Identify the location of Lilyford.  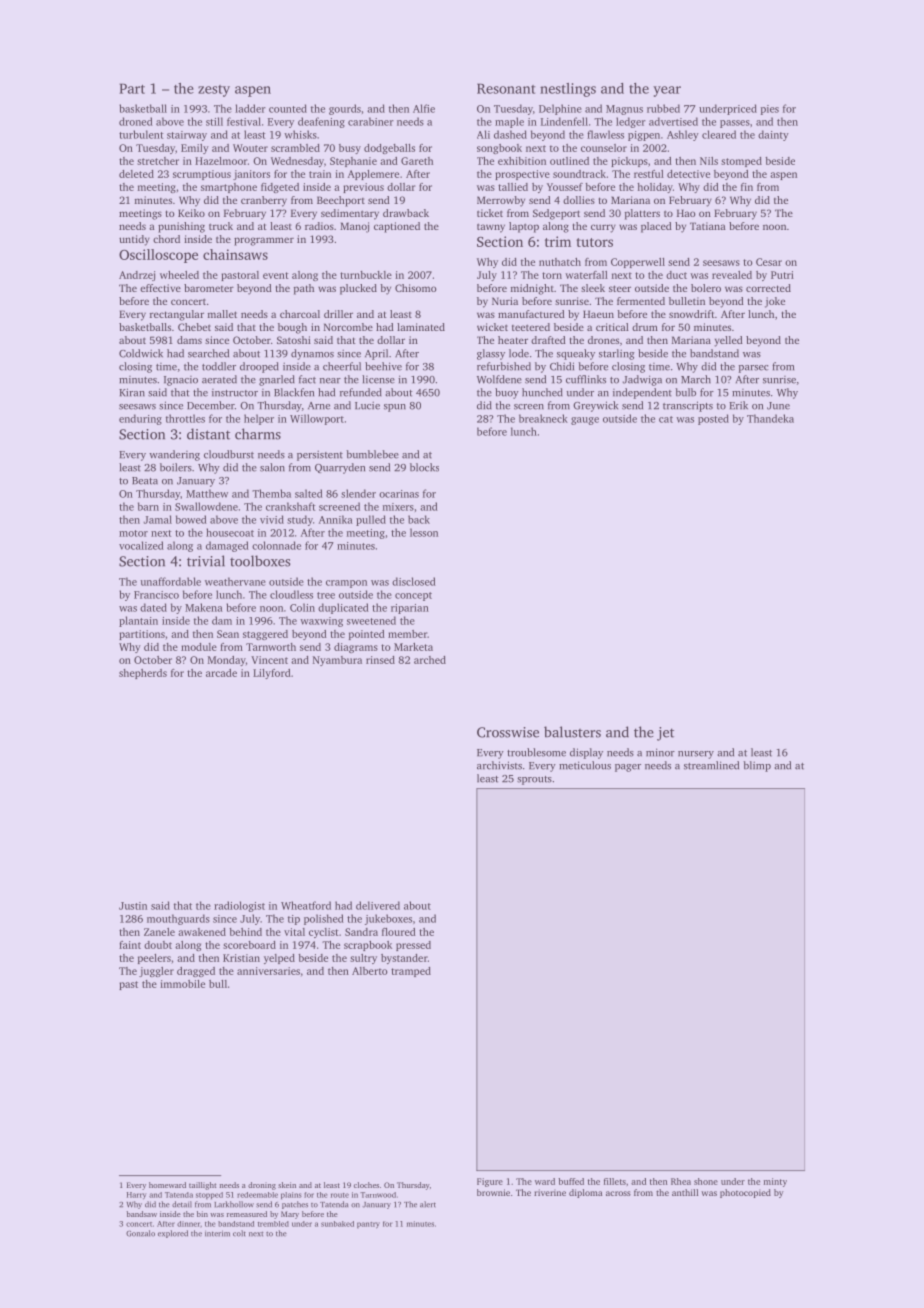
(272, 674).
